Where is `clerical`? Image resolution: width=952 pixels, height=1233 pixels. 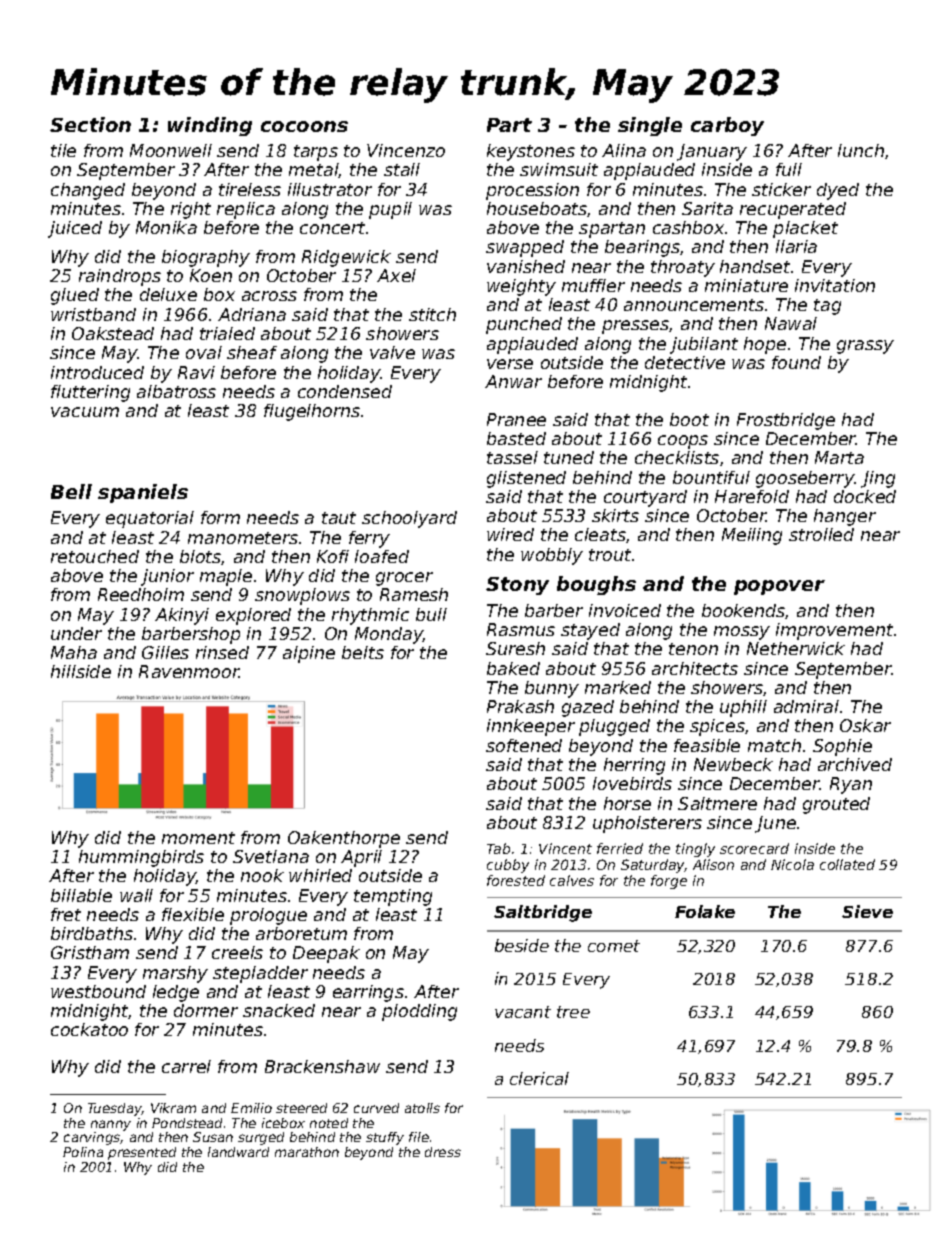 clerical is located at coordinates (539, 1078).
